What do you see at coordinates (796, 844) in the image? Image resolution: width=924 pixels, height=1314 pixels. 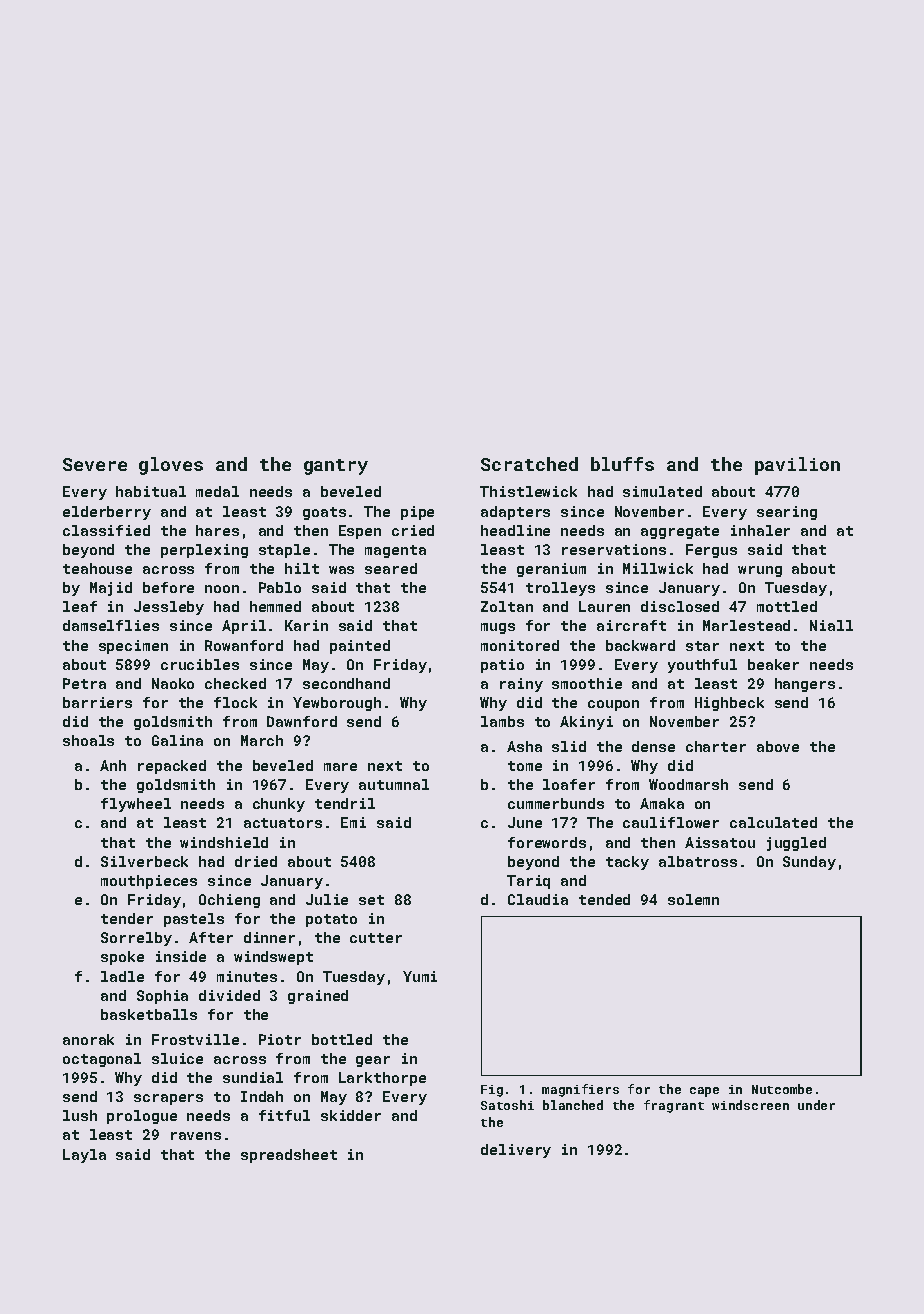 I see `juggled` at bounding box center [796, 844].
